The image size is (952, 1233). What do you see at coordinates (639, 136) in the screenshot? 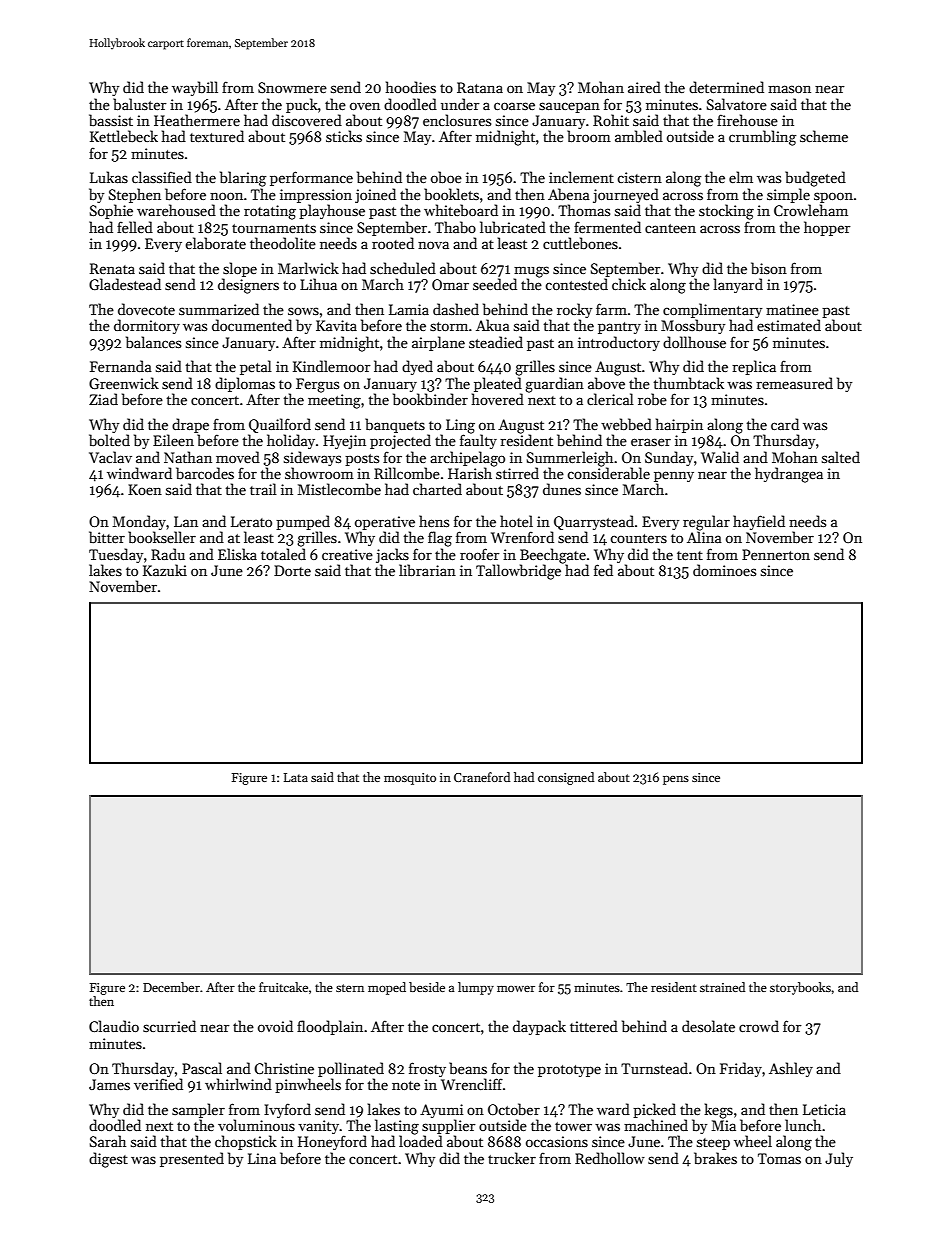
I see `ambled` at bounding box center [639, 136].
